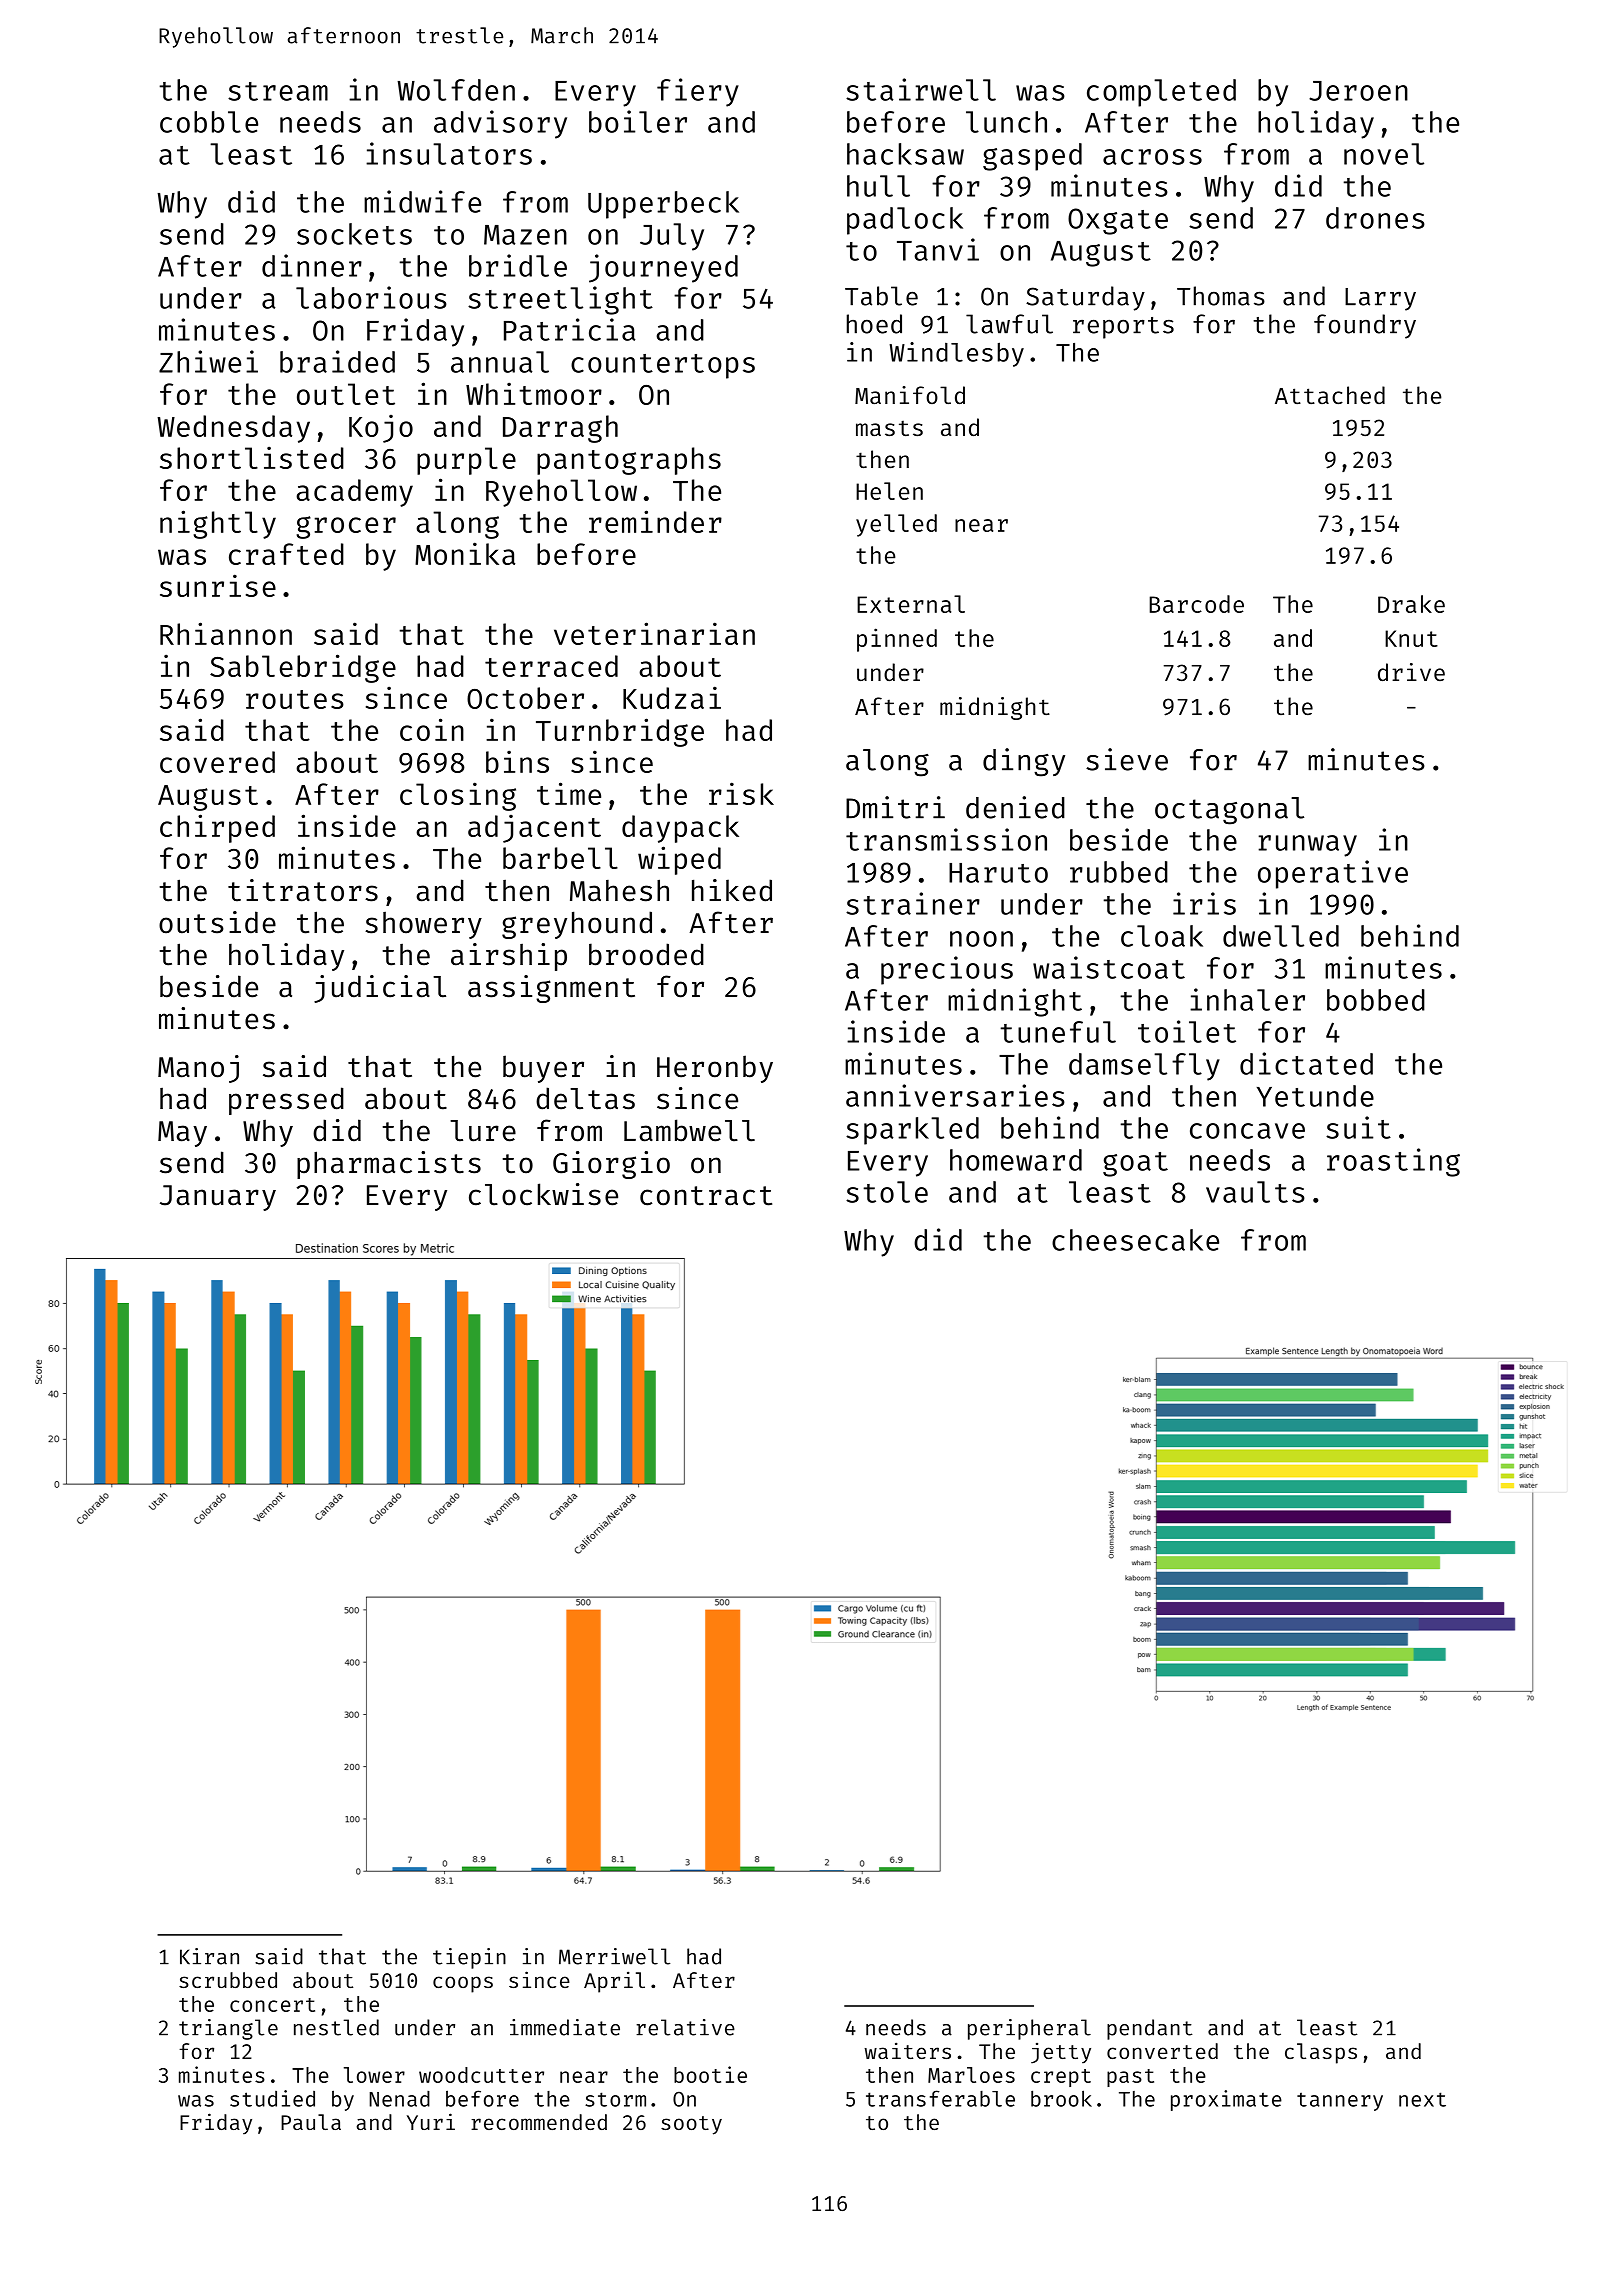 This page has height=2292, width=1620. I want to click on contract, so click(706, 1196).
